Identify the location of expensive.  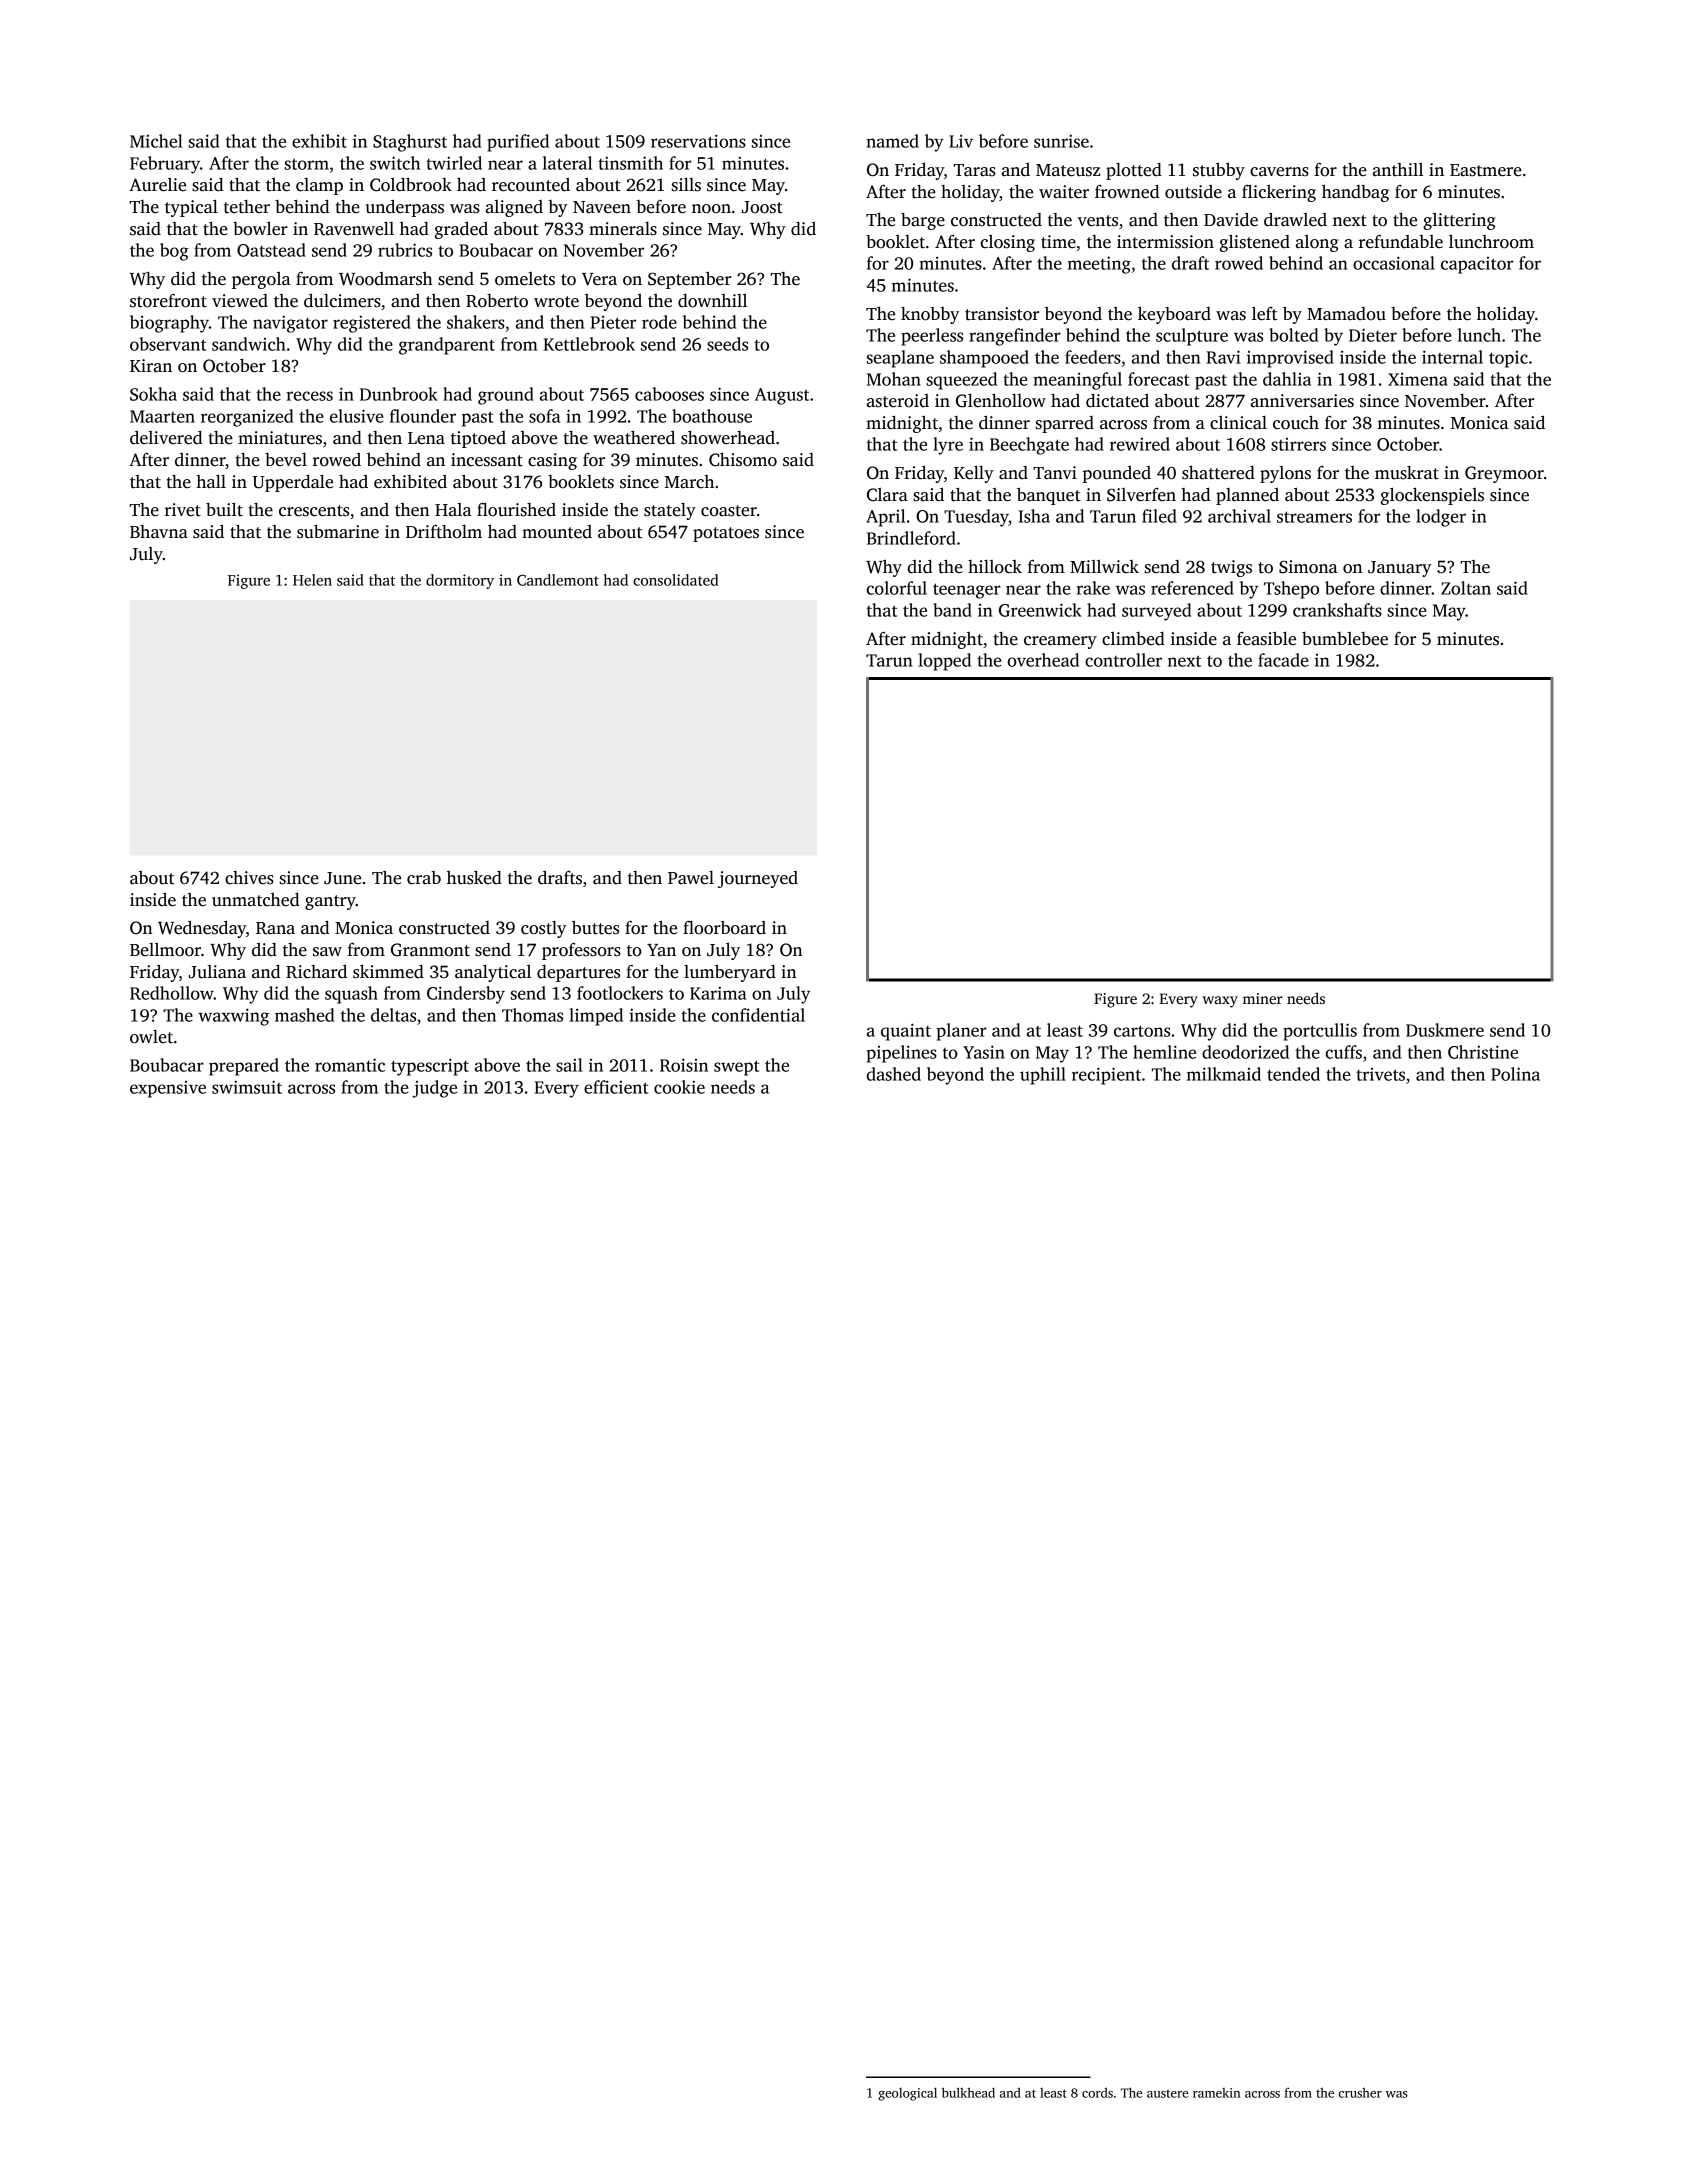
(168, 1089).
